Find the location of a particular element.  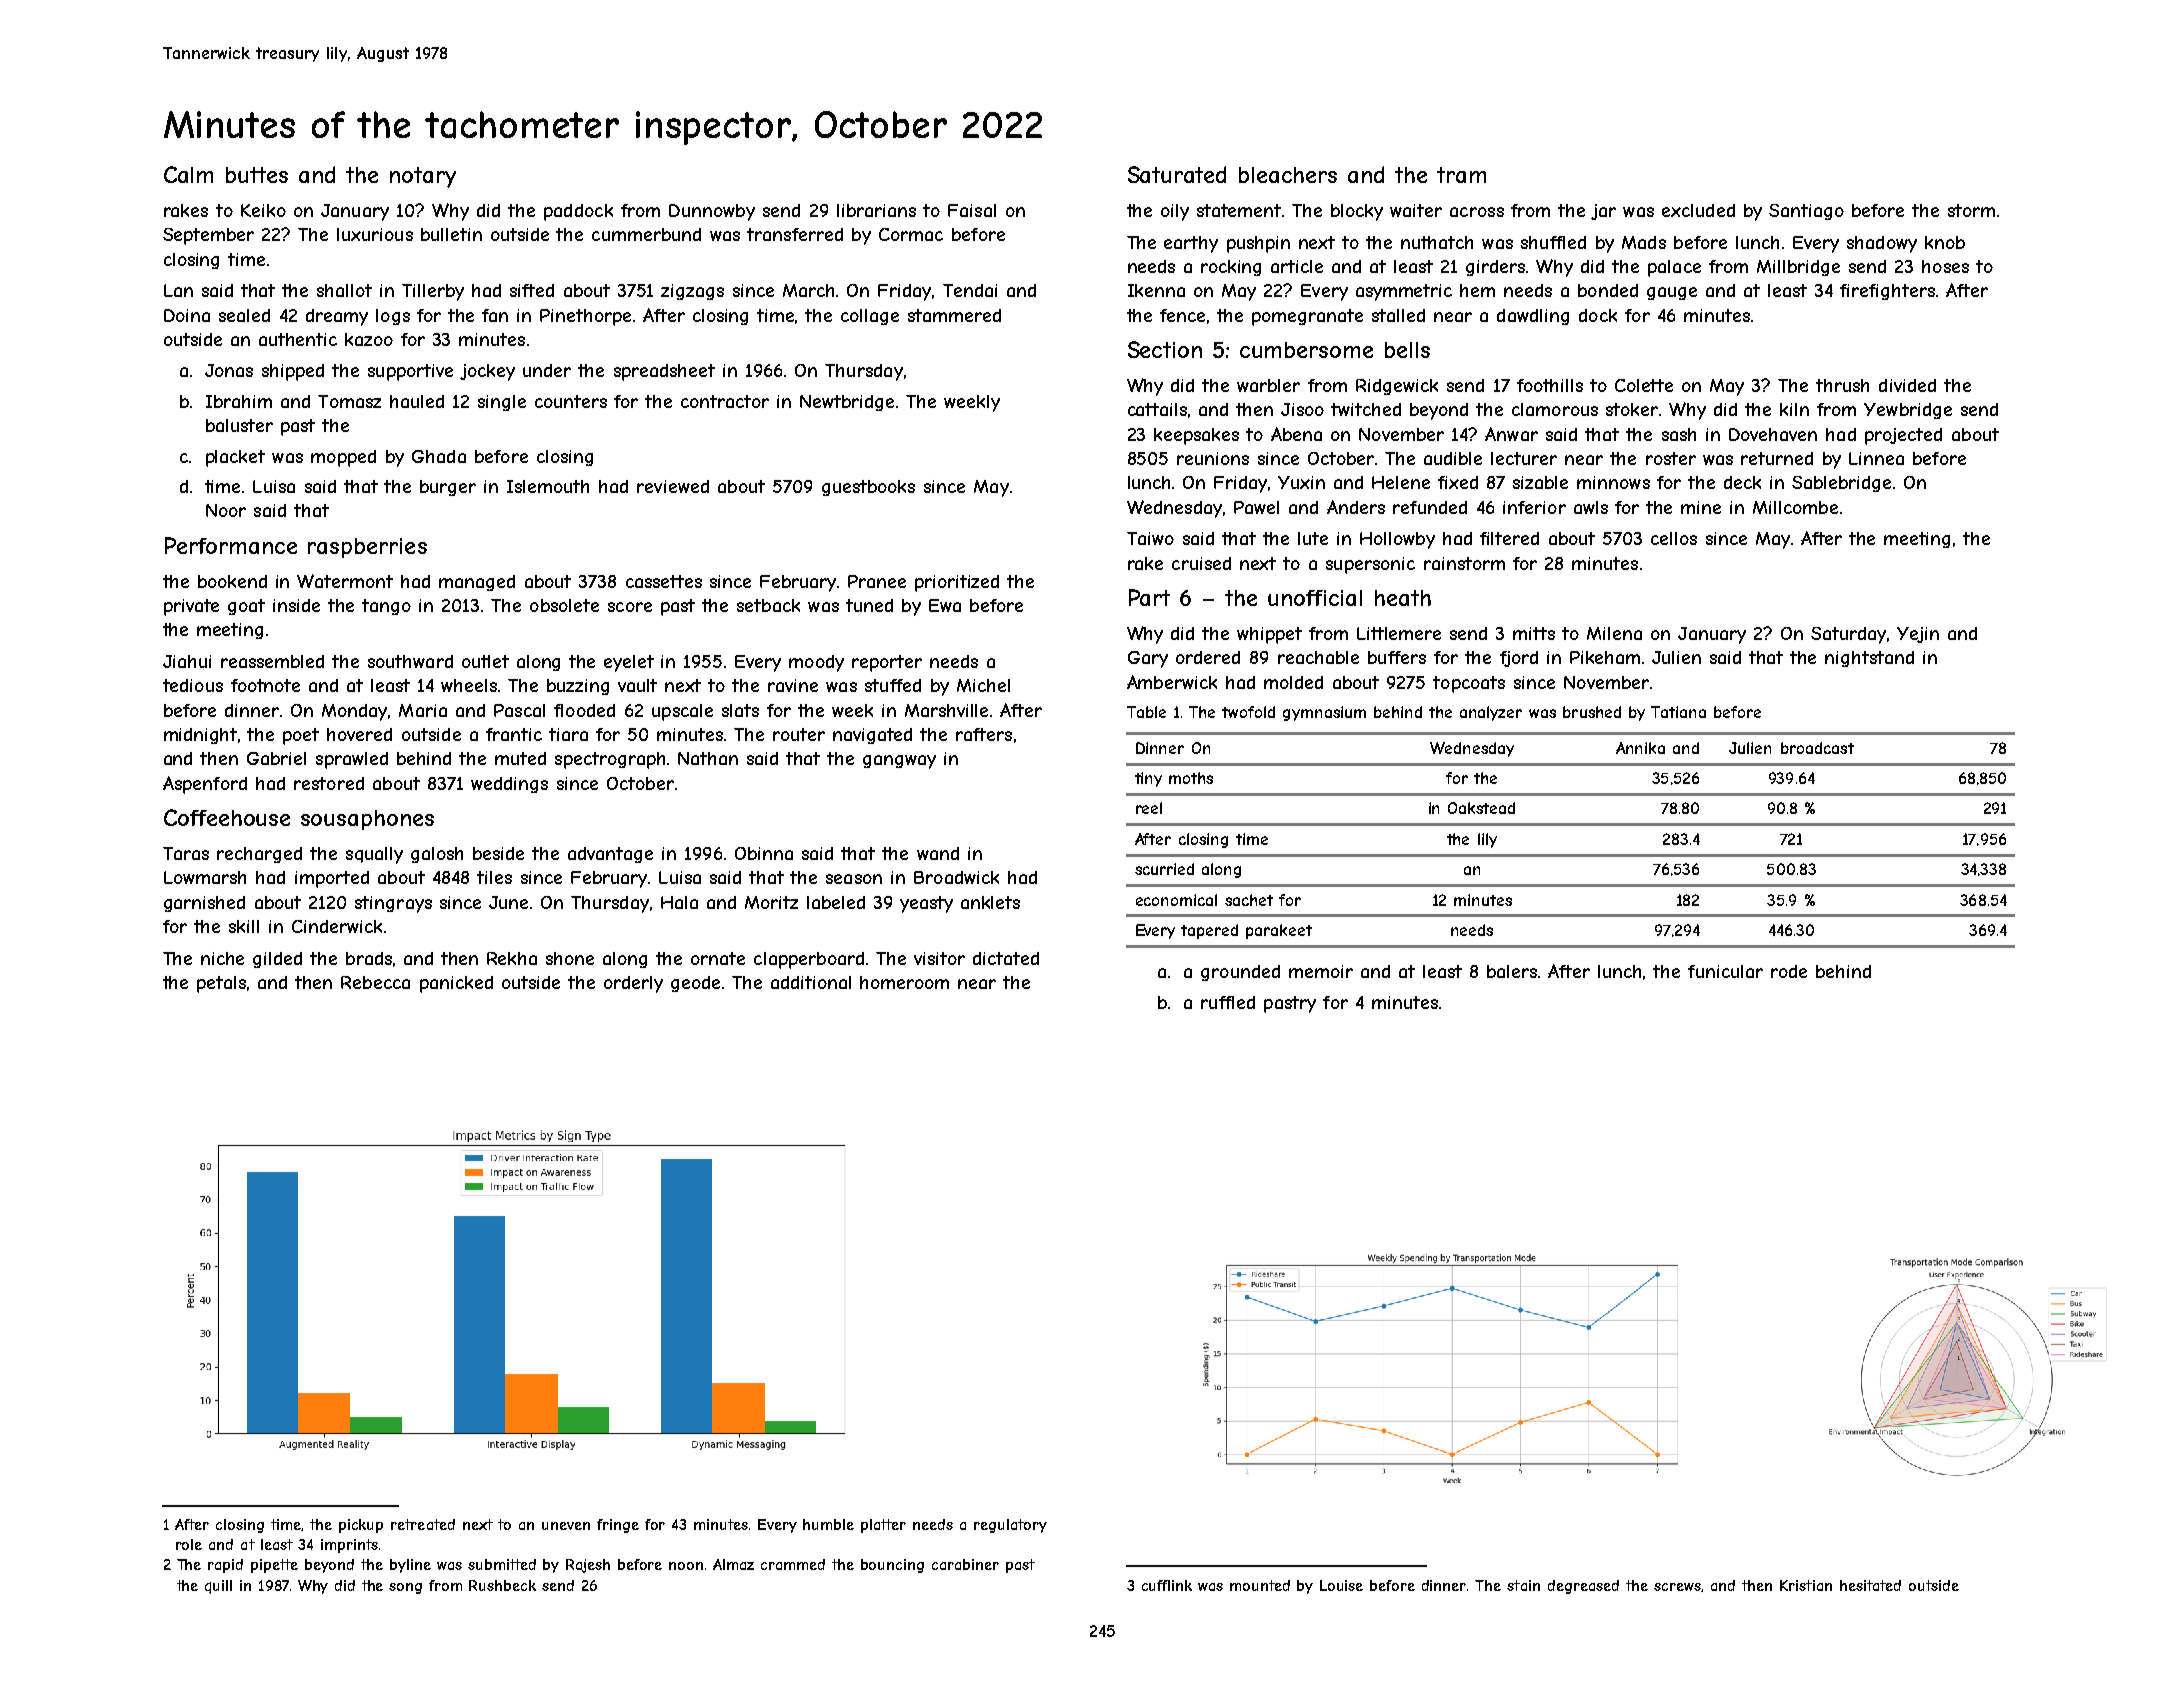

notary is located at coordinates (423, 177).
